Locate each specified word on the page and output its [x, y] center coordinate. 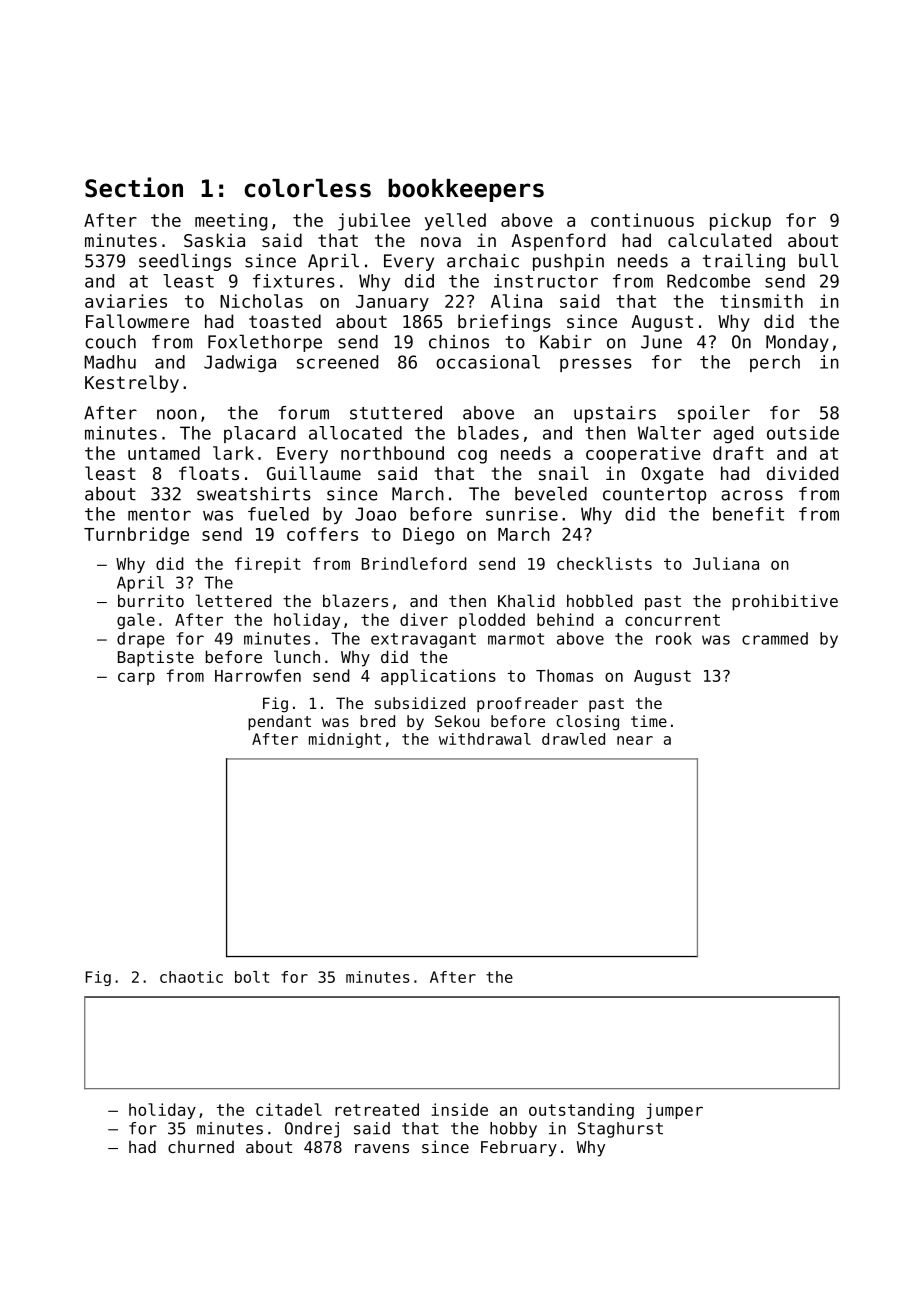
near [635, 740]
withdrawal [485, 739]
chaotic [191, 977]
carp [136, 678]
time [649, 721]
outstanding [581, 1111]
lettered [234, 600]
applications [438, 677]
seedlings [185, 262]
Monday [797, 343]
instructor [546, 281]
